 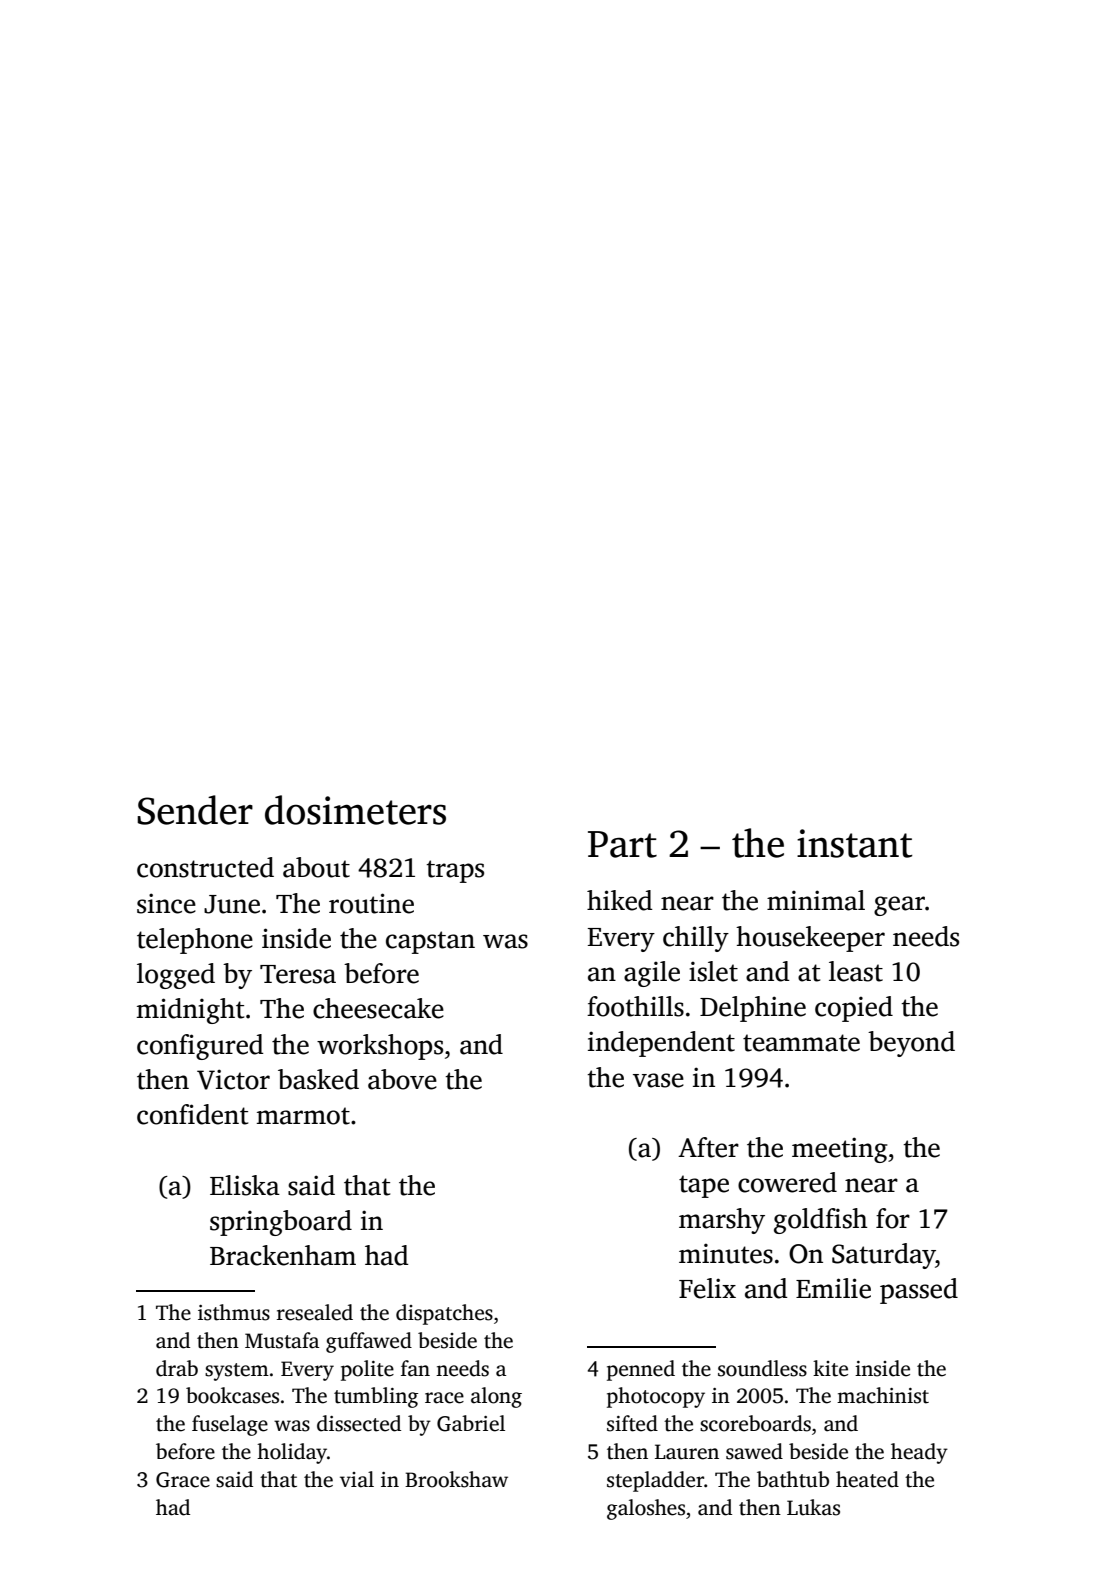 I want to click on tape, so click(x=704, y=1186).
